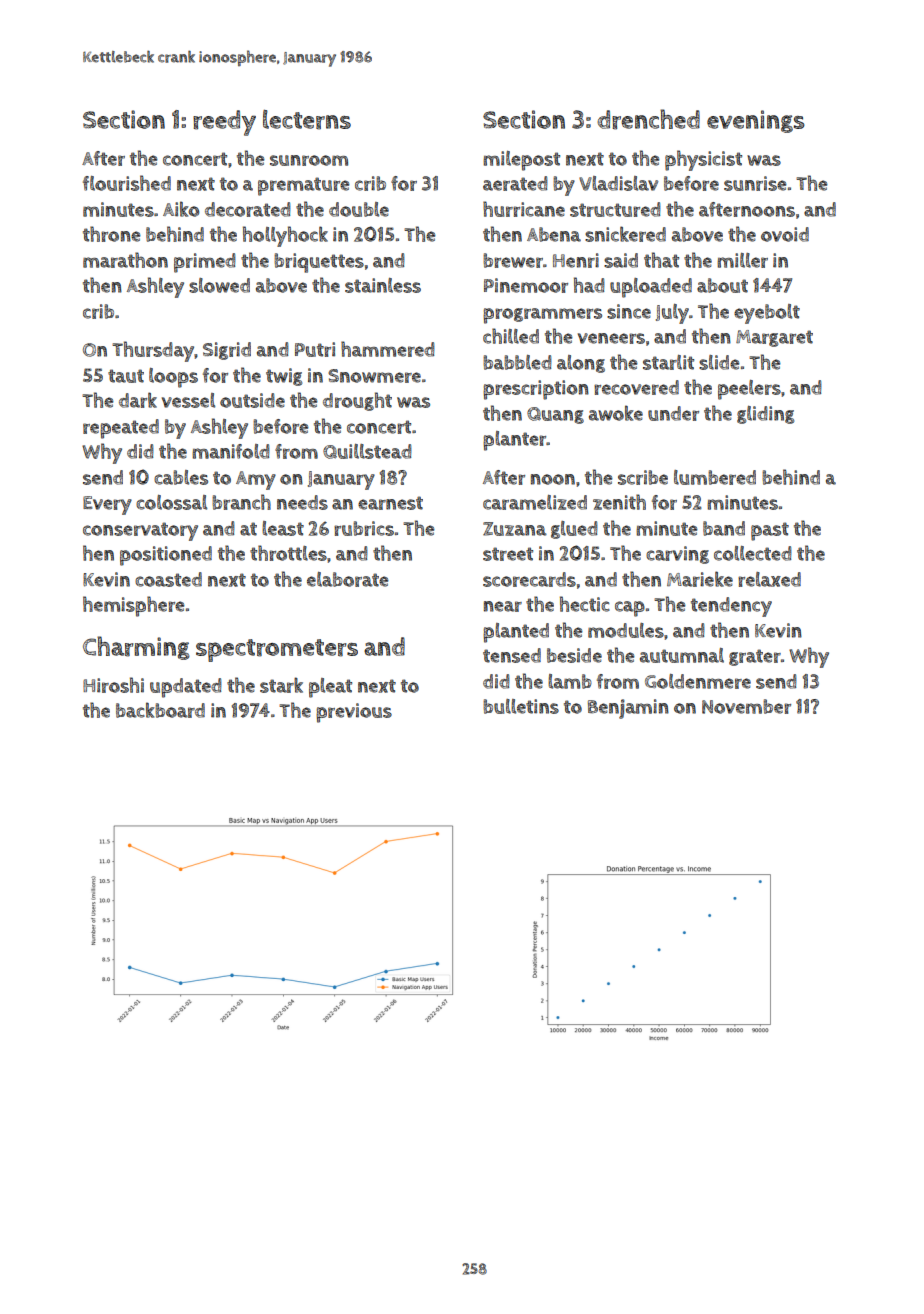  I want to click on backboard, so click(160, 710).
